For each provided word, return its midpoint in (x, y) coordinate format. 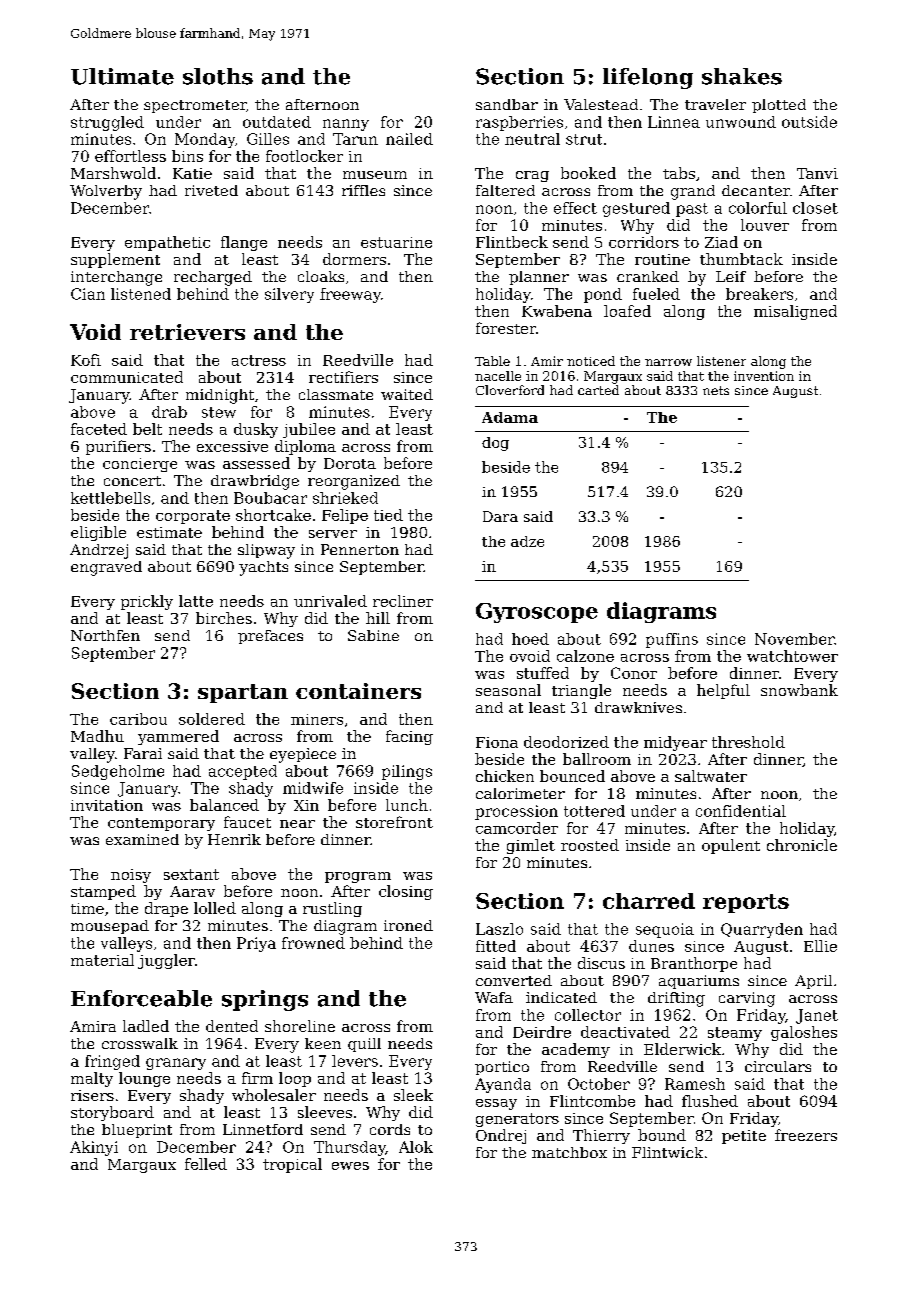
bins (187, 156)
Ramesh (695, 1084)
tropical (292, 1165)
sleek (413, 1095)
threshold (748, 742)
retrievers (187, 332)
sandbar (507, 104)
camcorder (517, 828)
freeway (350, 295)
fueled (656, 294)
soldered (212, 719)
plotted (779, 106)
